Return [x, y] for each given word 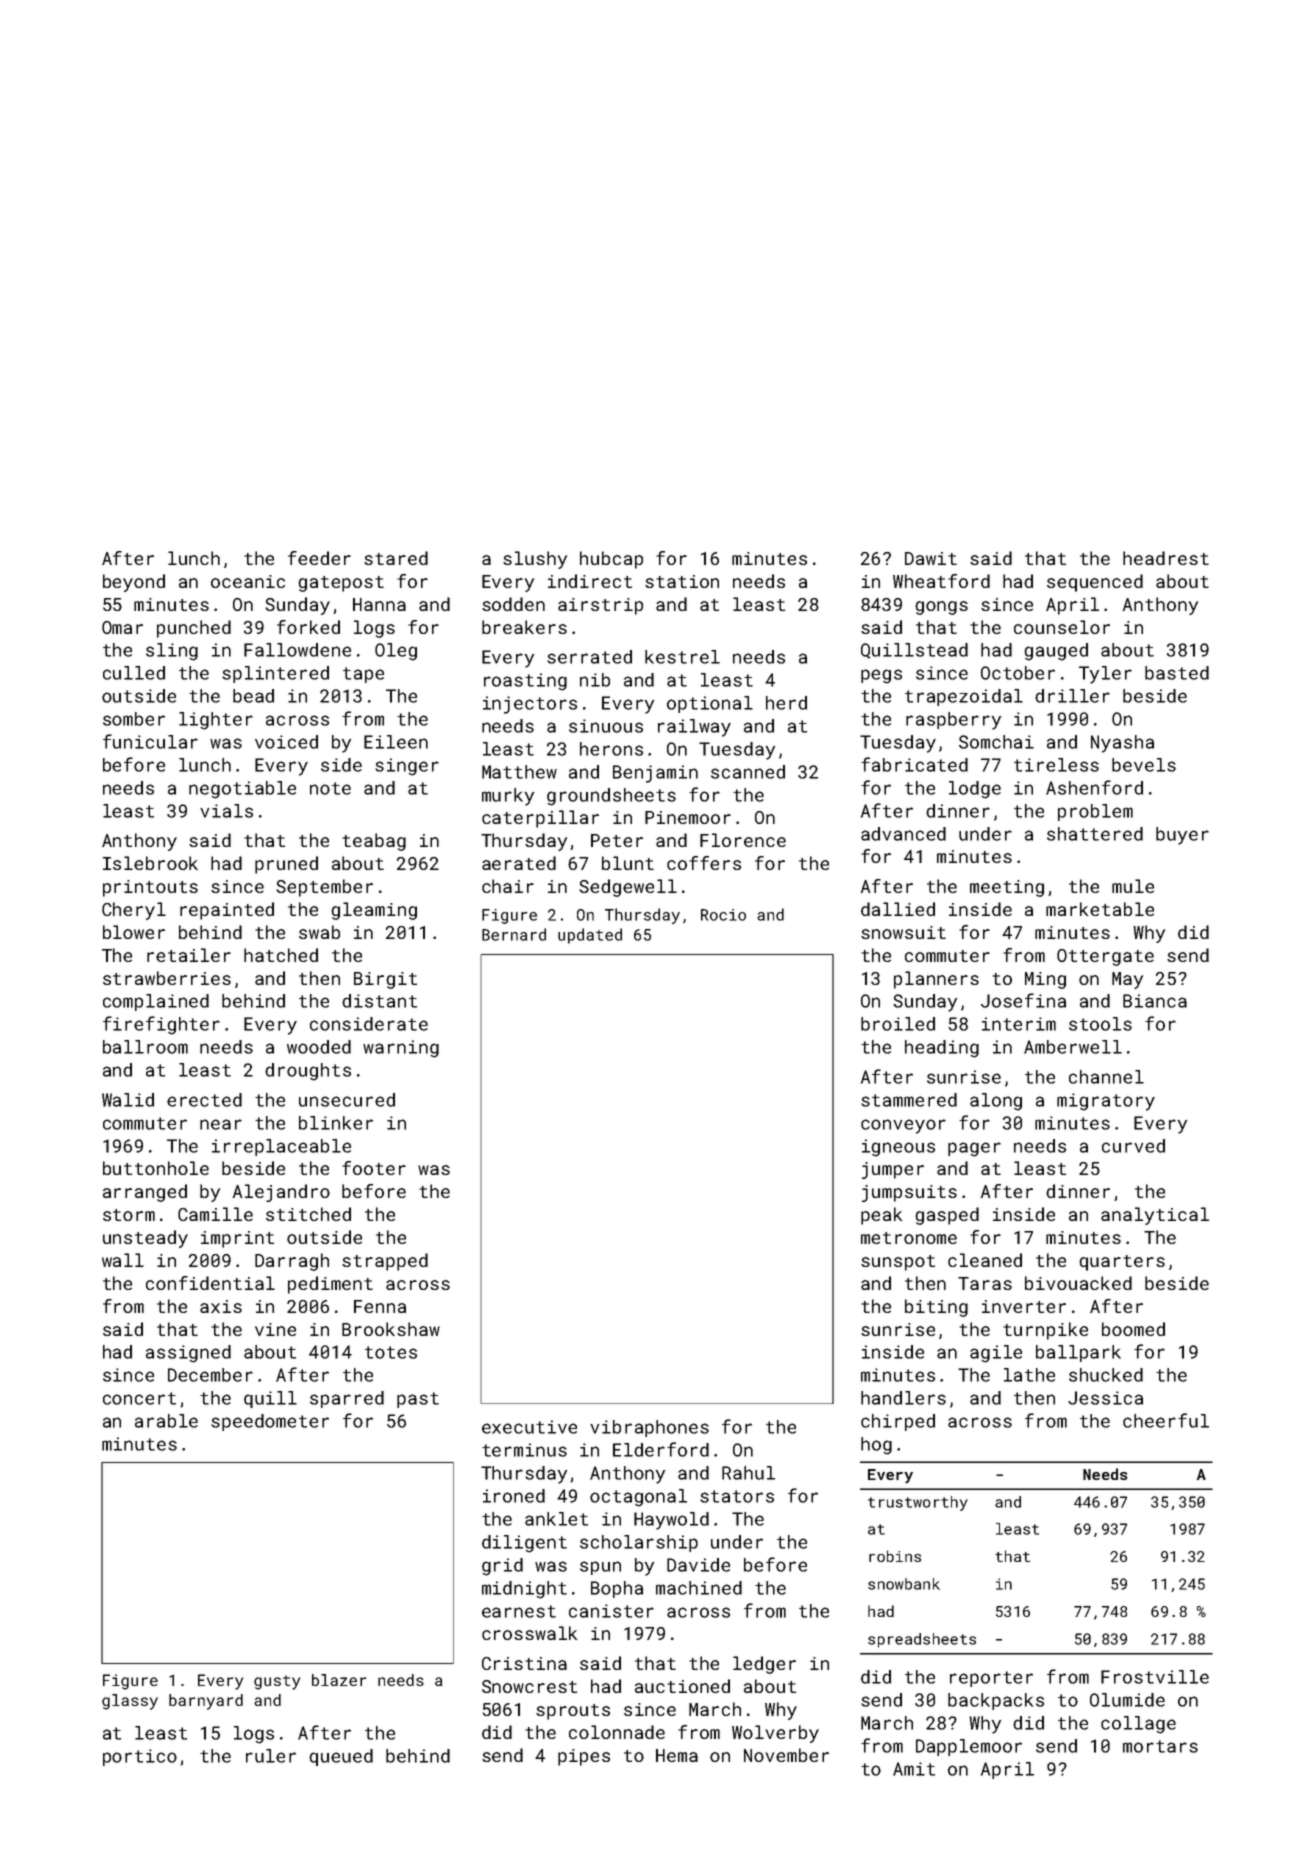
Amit [914, 1769]
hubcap [611, 560]
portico [140, 1757]
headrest [1166, 558]
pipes [584, 1757]
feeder [319, 558]
